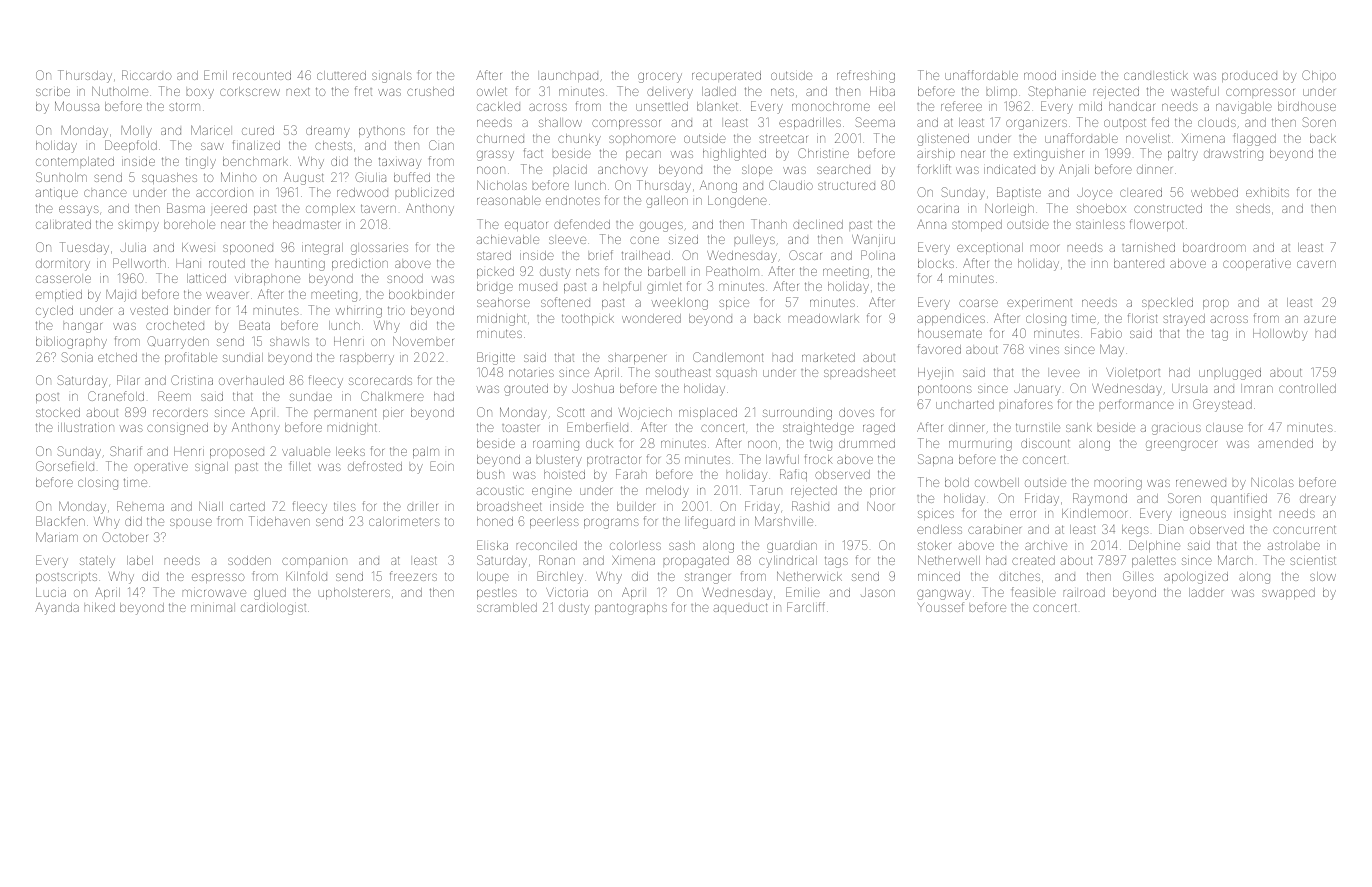 Image resolution: width=1372 pixels, height=887 pixels. What do you see at coordinates (249, 560) in the page?
I see `sodden` at bounding box center [249, 560].
